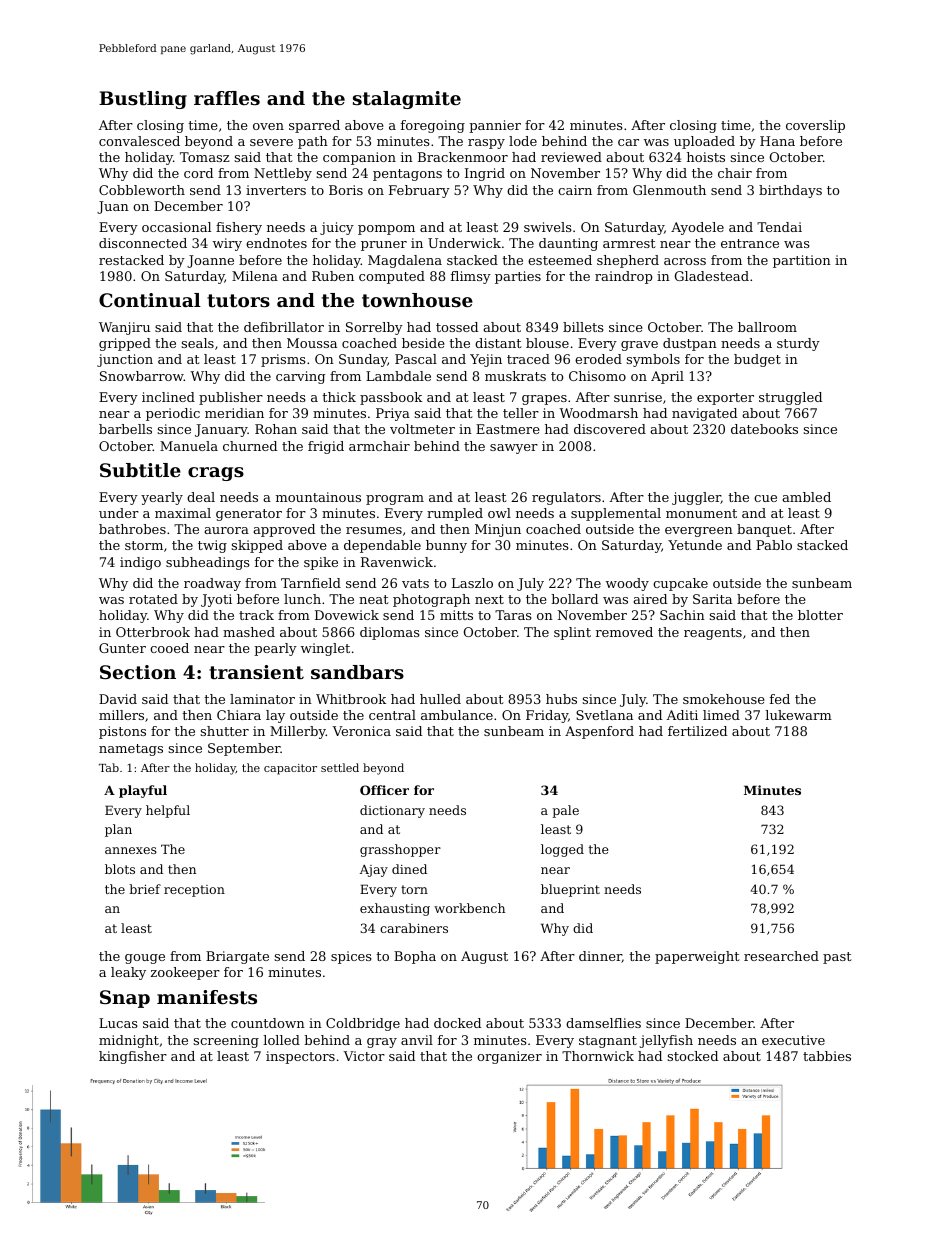 This document has height=1233, width=952. What do you see at coordinates (122, 732) in the document?
I see `pistons` at bounding box center [122, 732].
